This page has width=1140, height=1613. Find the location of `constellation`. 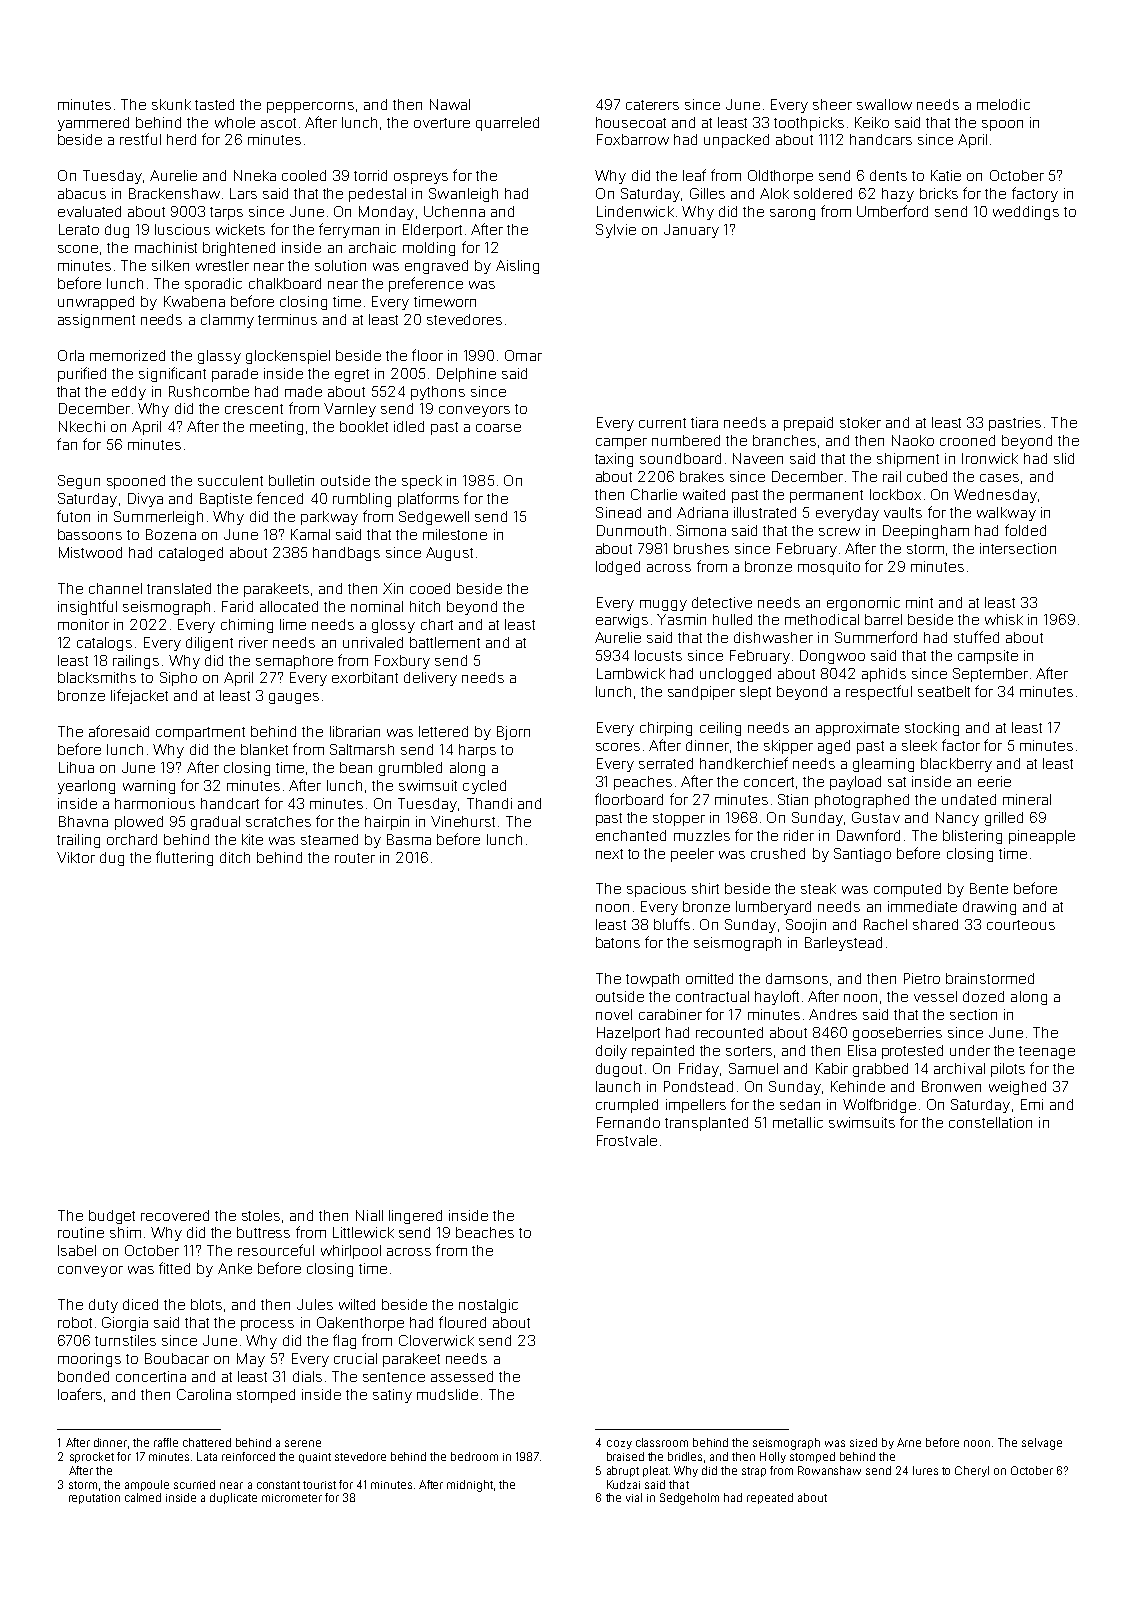

constellation is located at coordinates (990, 1122).
